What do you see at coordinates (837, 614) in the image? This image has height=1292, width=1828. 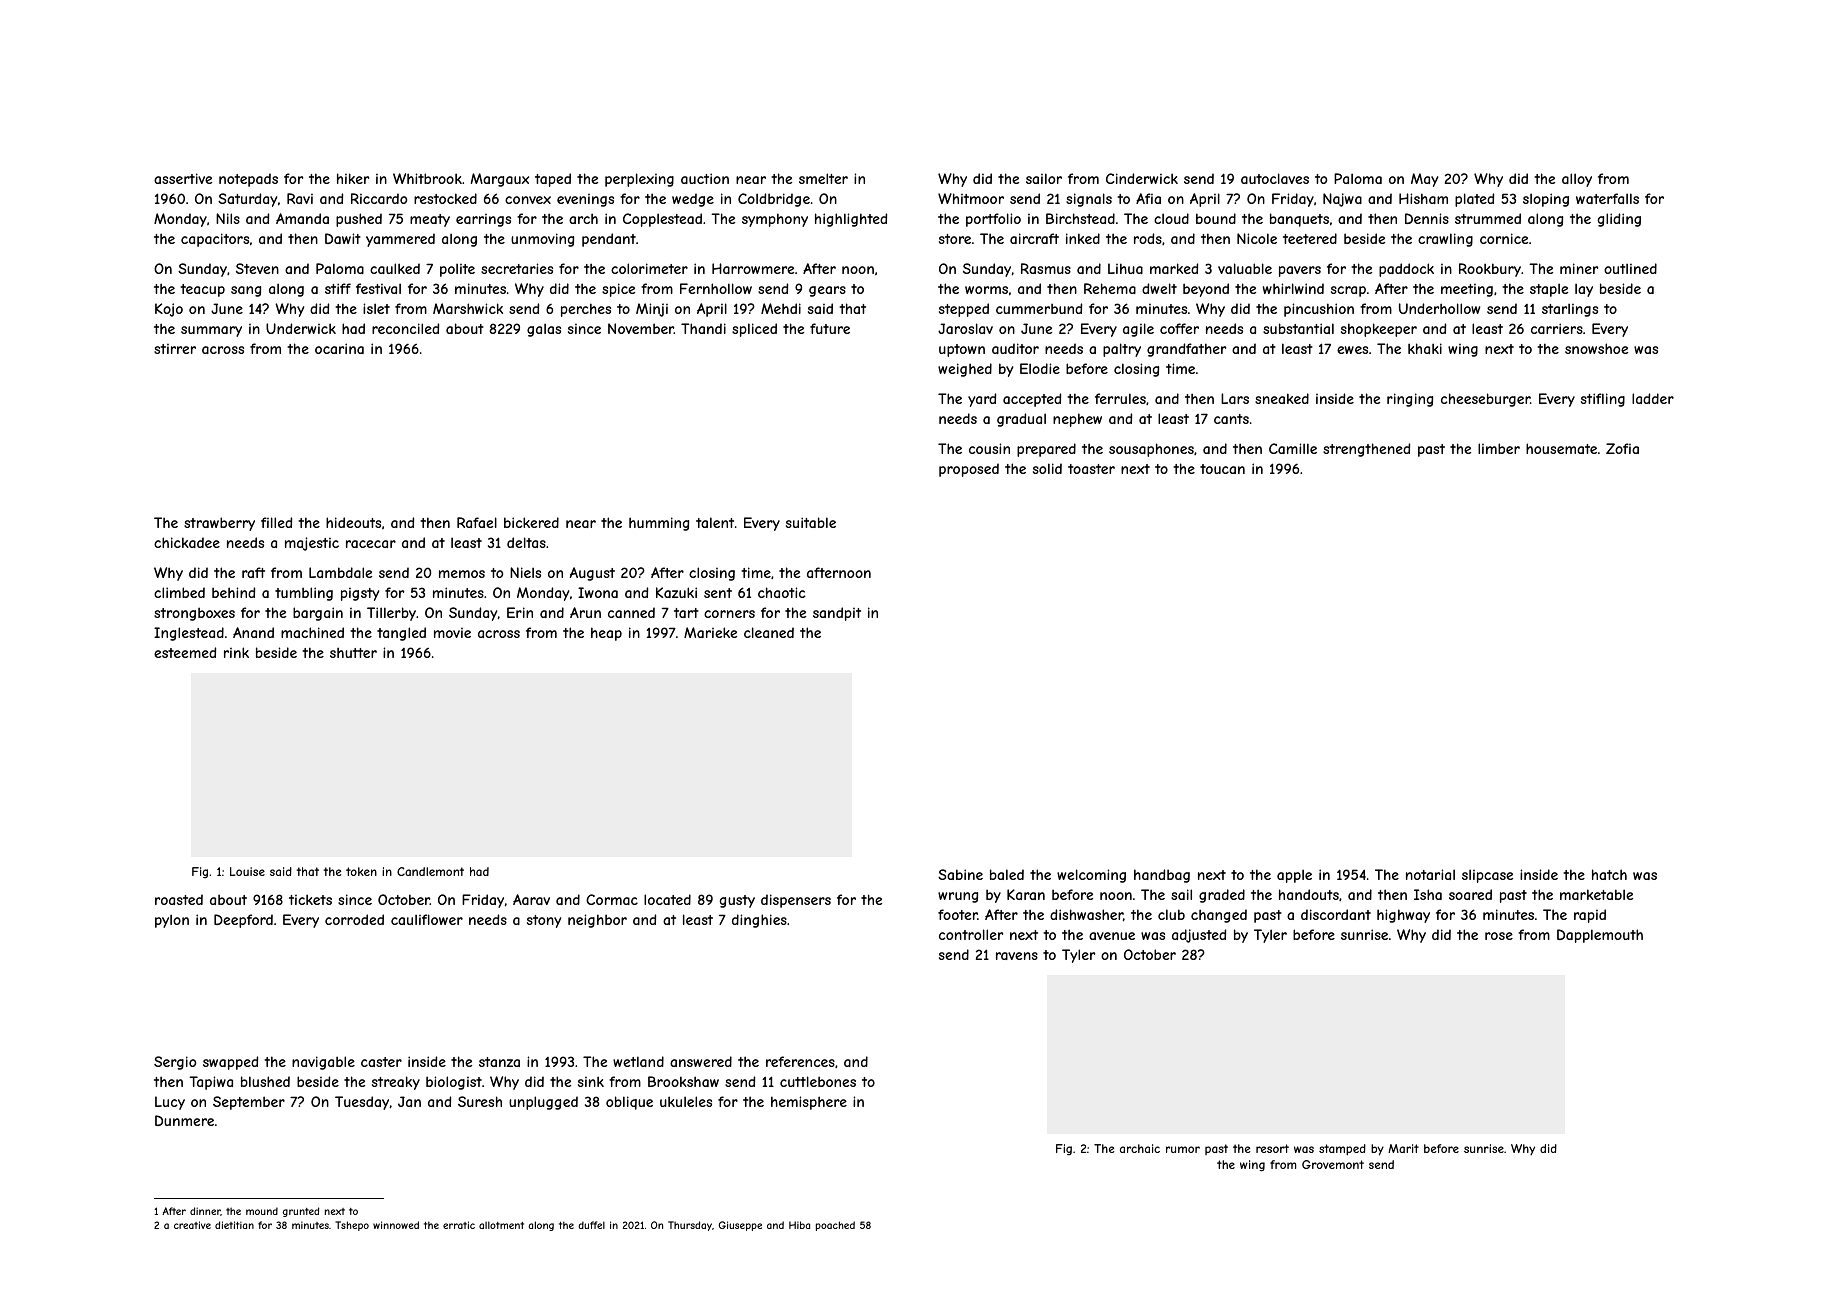 I see `sandpit` at bounding box center [837, 614].
